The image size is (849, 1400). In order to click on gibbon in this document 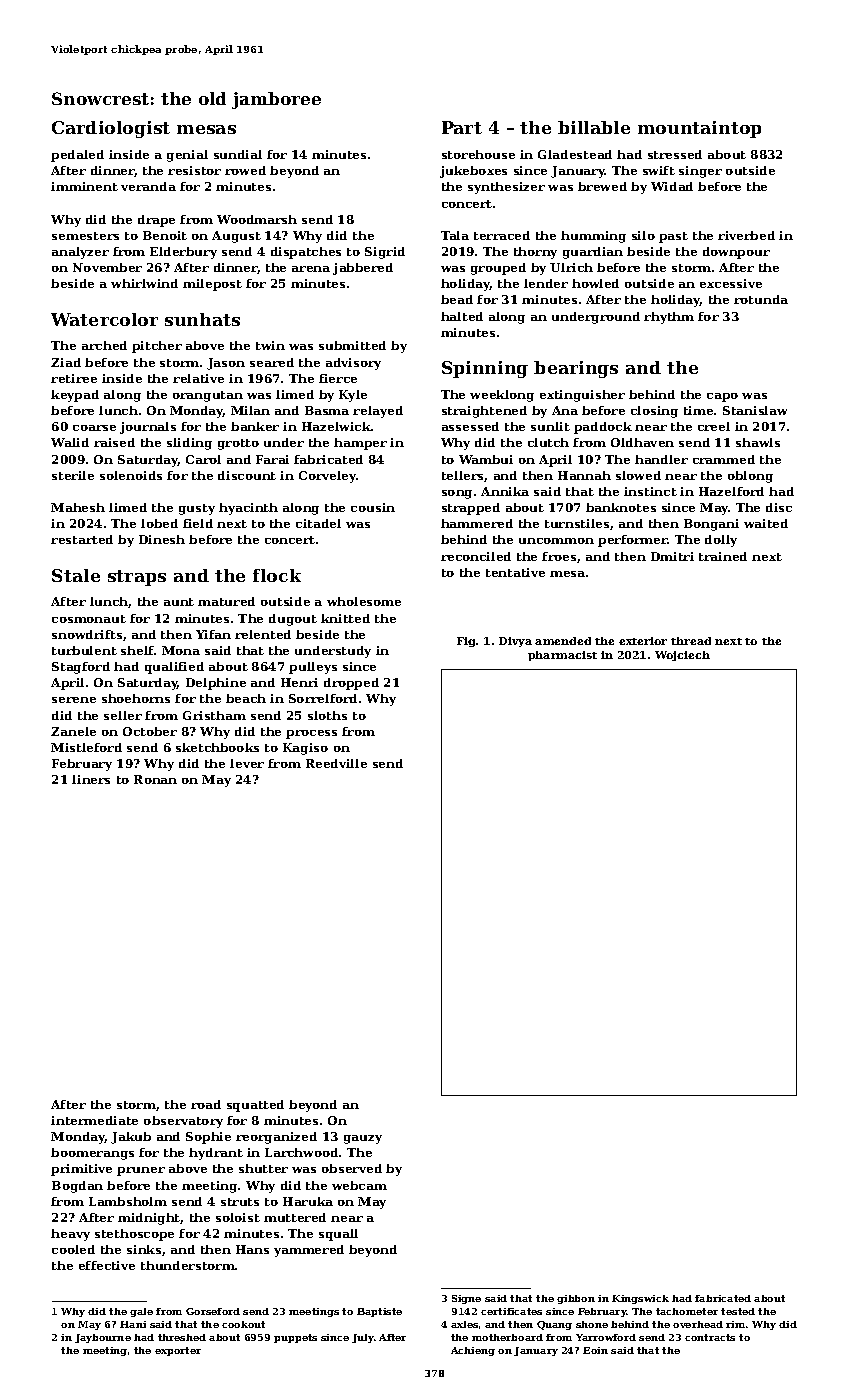, I will do `click(576, 1299)`.
